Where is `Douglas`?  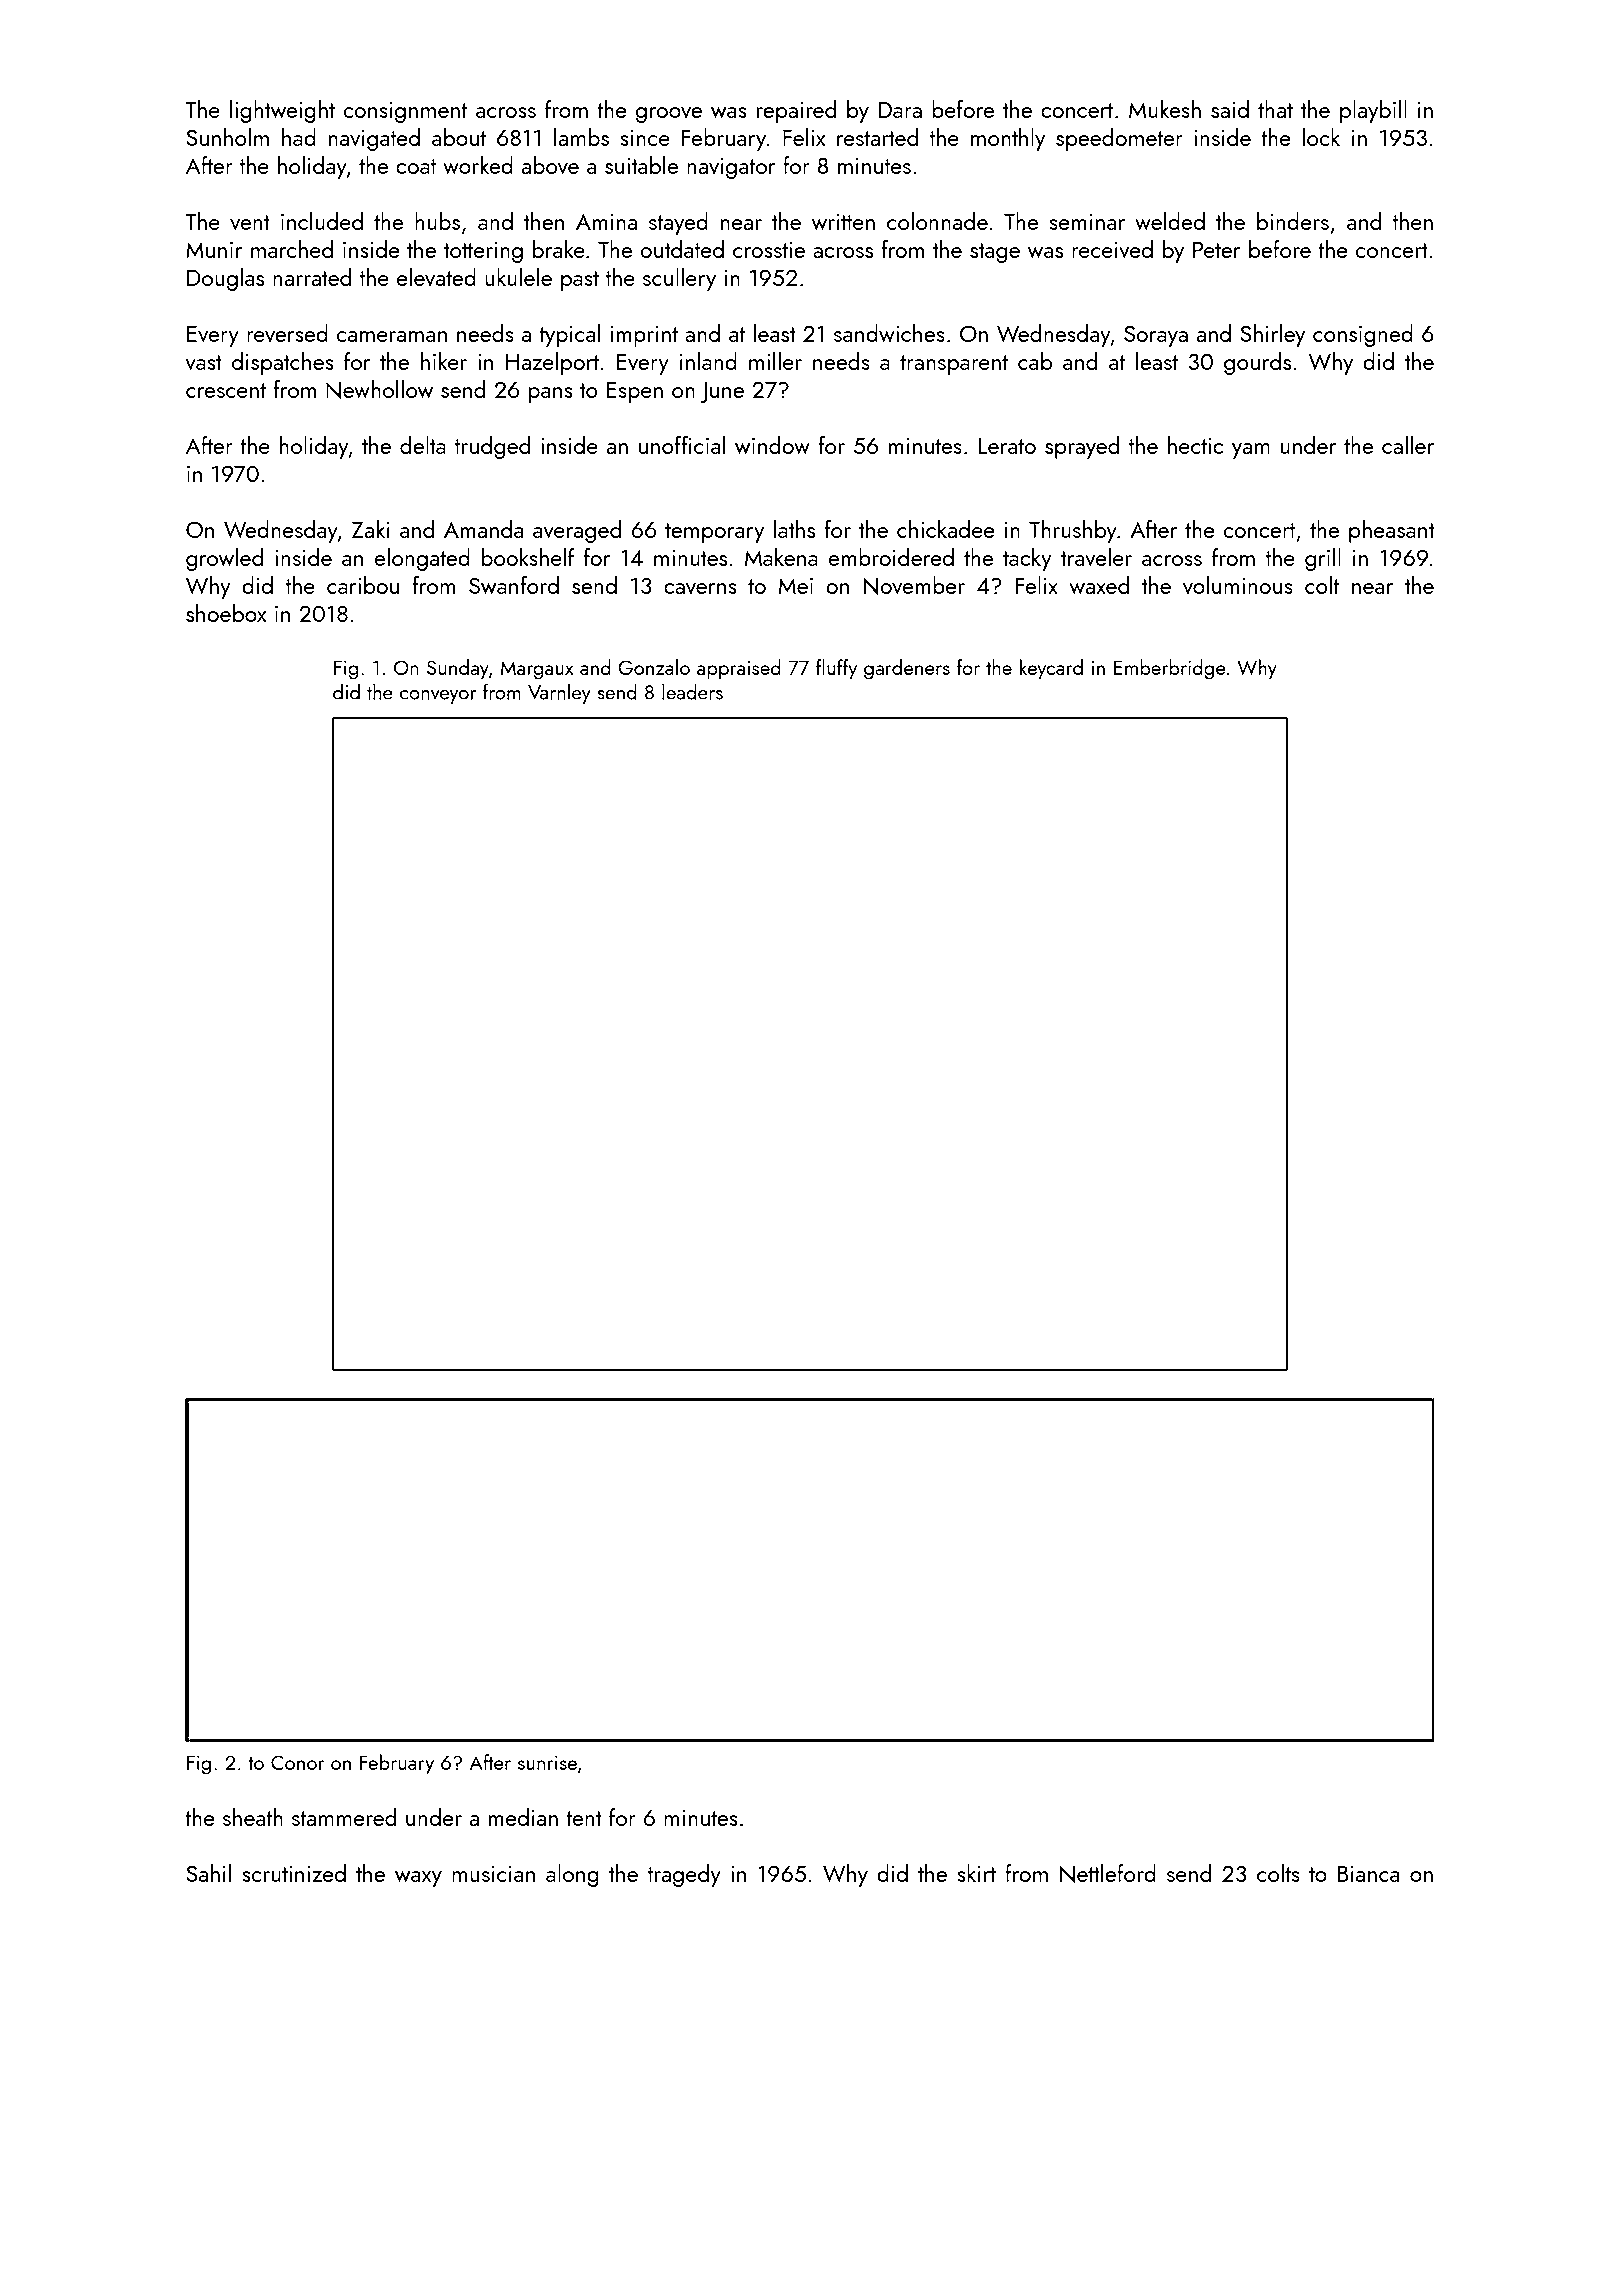
Douglas is located at coordinates (225, 279).
